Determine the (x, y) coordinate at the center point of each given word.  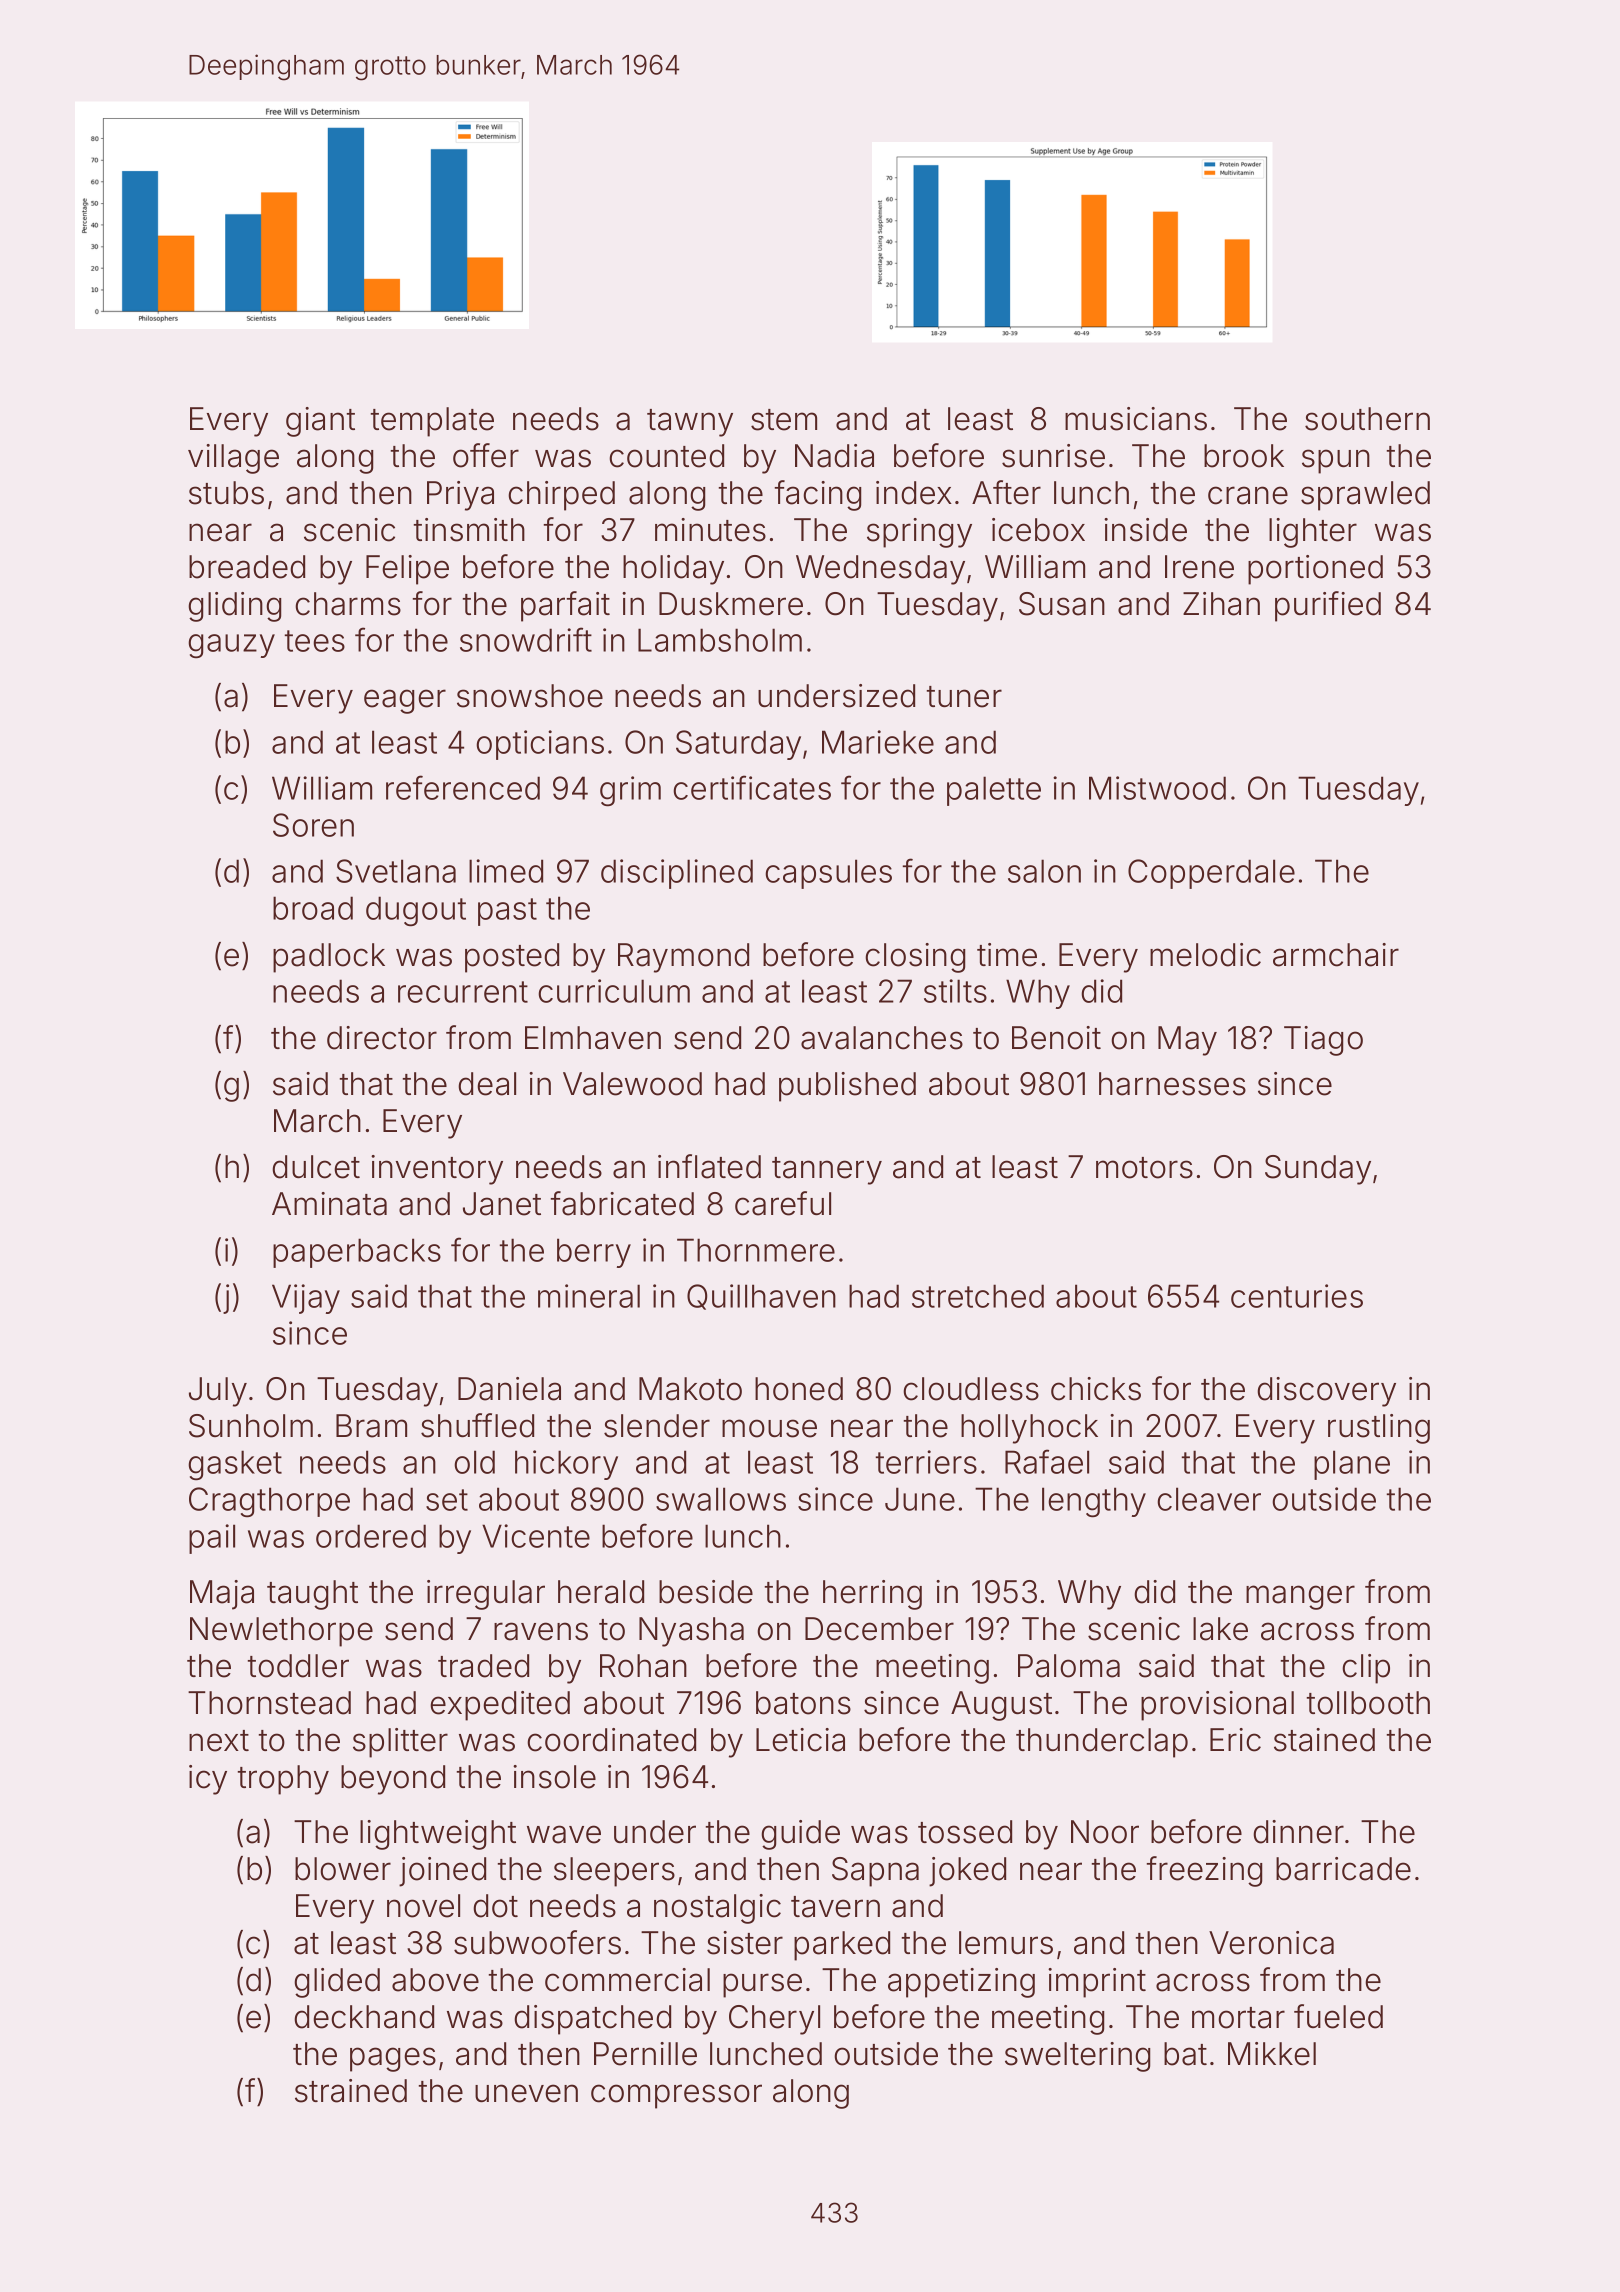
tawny (690, 423)
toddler (298, 1666)
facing (818, 495)
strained (351, 2091)
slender (657, 1426)
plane (1352, 1465)
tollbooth (1368, 1703)
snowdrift (526, 639)
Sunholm (251, 1426)
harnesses (1172, 1084)
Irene (1199, 567)
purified (1328, 606)
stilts (955, 991)
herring (872, 1595)
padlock (329, 958)
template (432, 422)
